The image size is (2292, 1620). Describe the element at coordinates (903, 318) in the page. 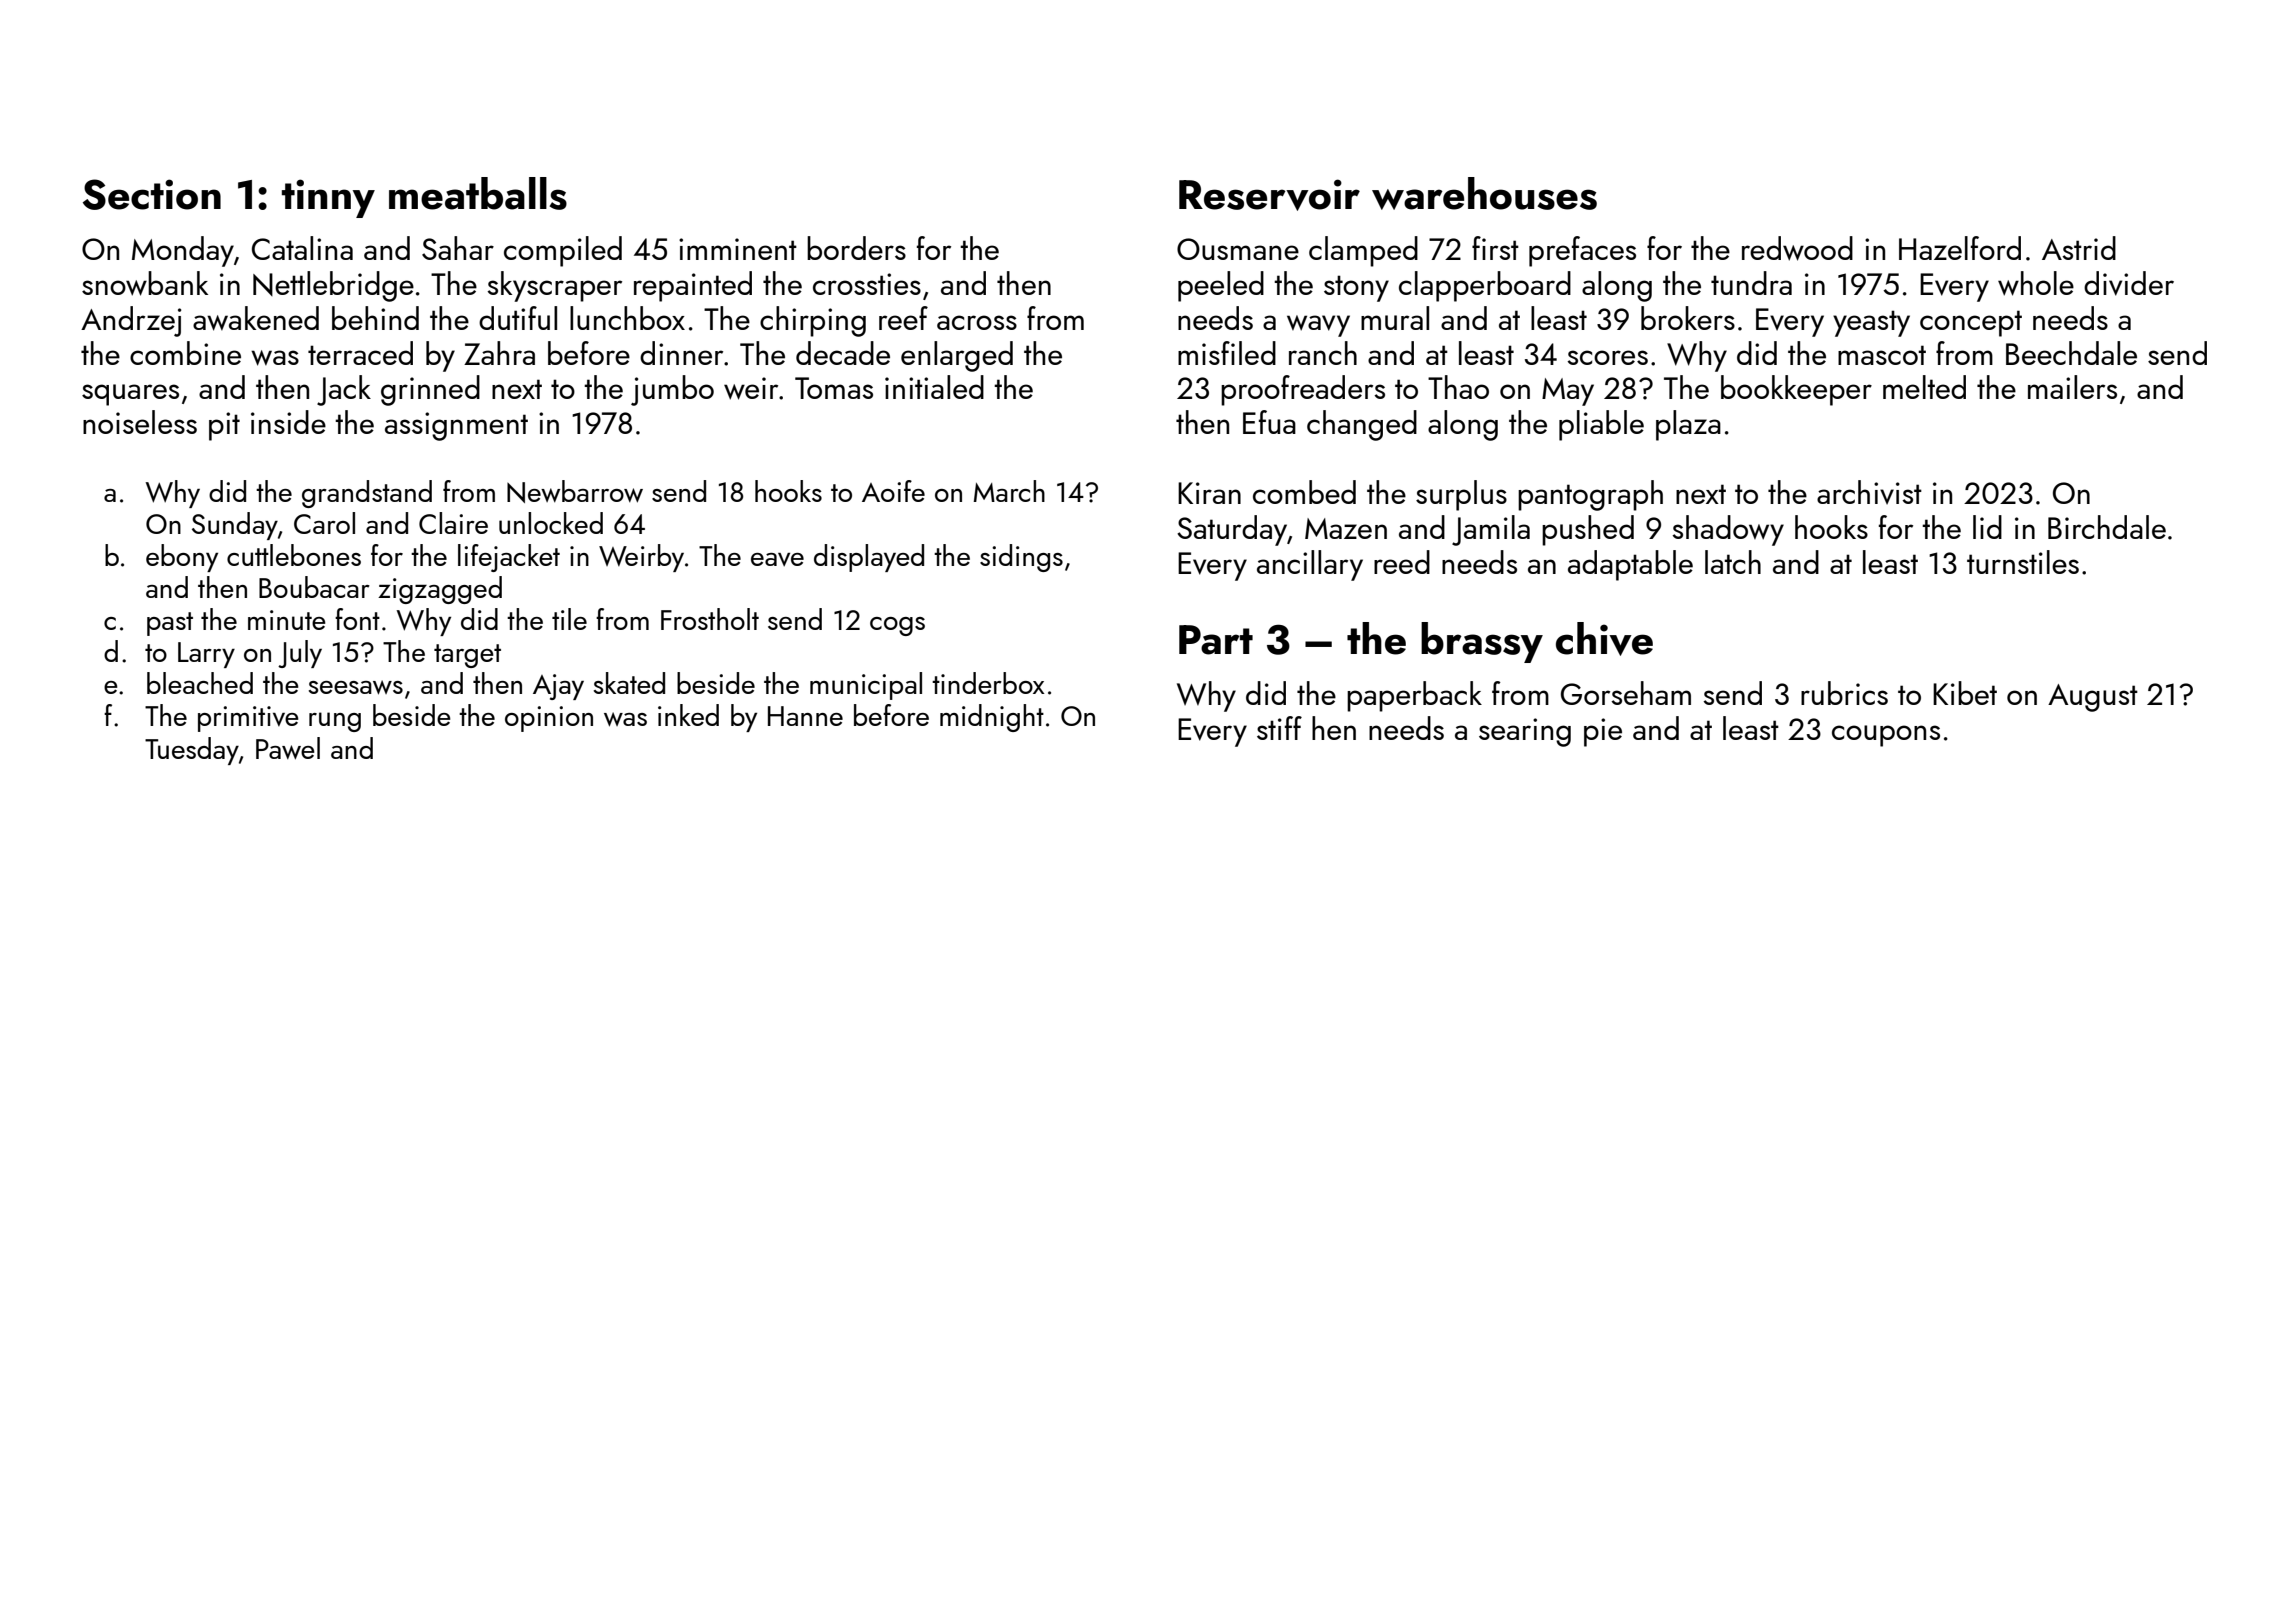

I see `reef` at that location.
